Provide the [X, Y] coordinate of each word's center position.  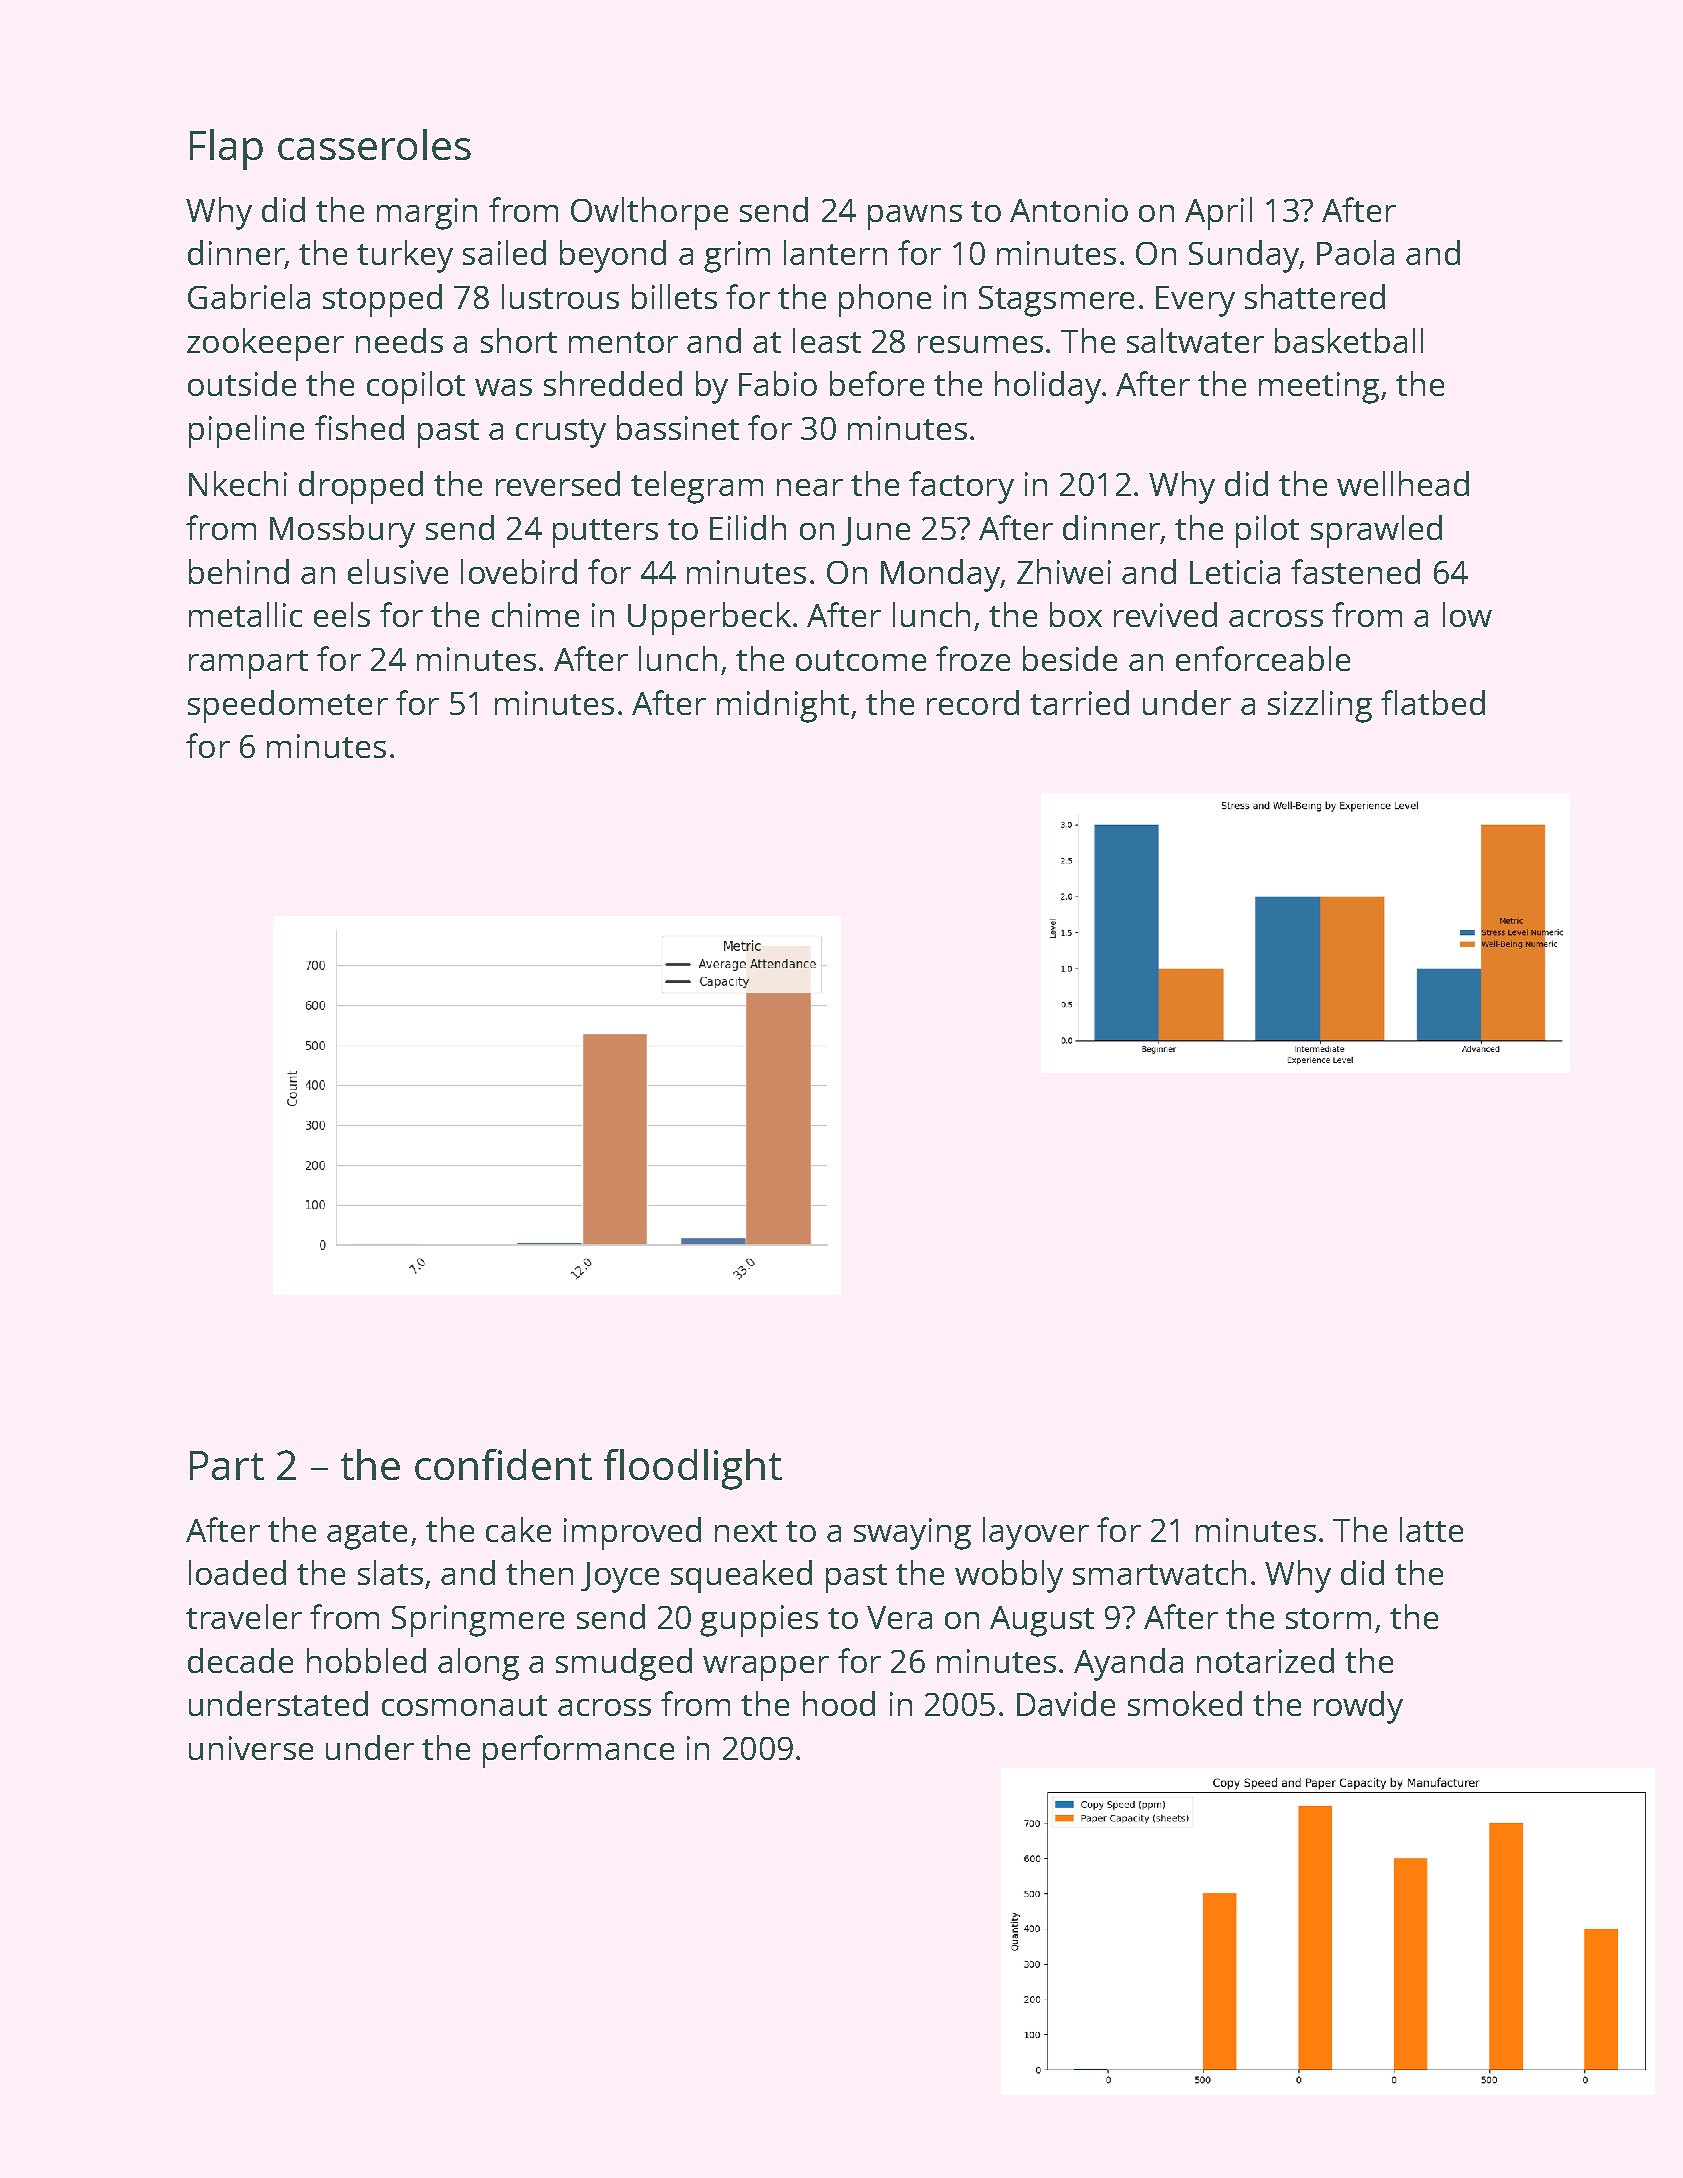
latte [1431, 1529]
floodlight [693, 1469]
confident [503, 1464]
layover [1036, 1533]
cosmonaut [464, 1705]
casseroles [374, 144]
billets [674, 296]
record [973, 702]
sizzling [1320, 706]
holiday [1048, 387]
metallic [245, 614]
